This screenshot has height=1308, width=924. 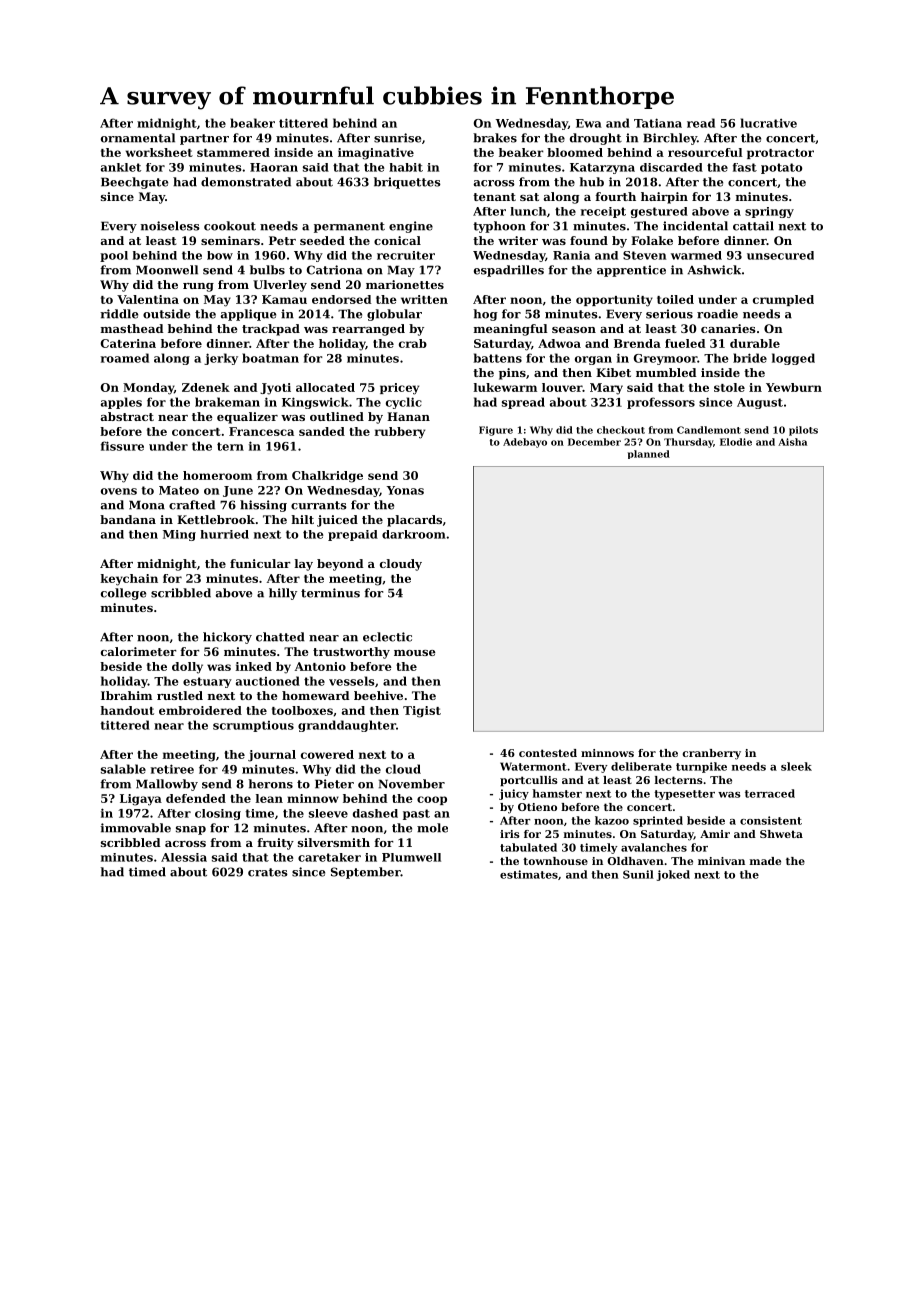 I want to click on hairpin, so click(x=664, y=198).
